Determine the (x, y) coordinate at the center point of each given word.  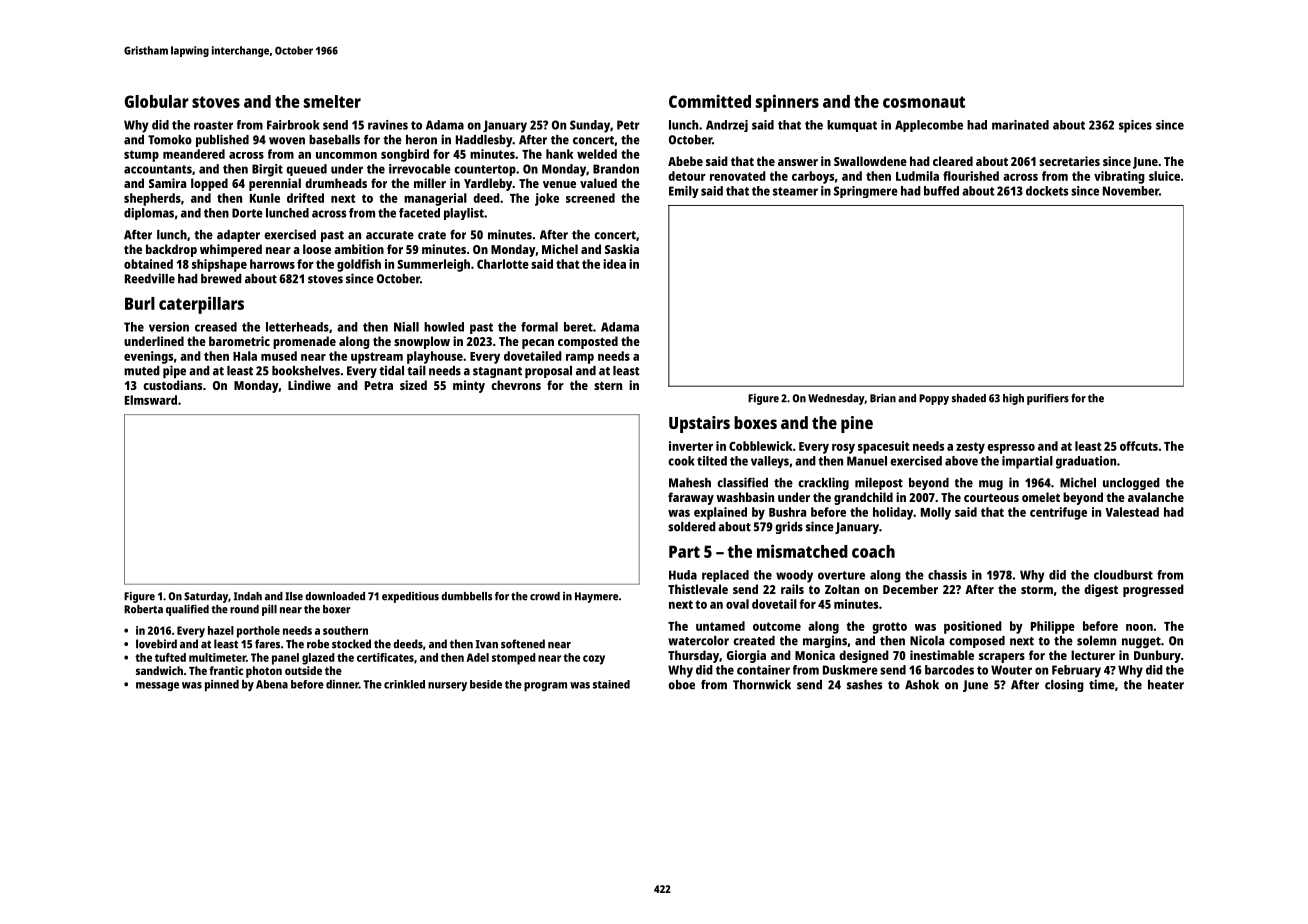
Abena (272, 684)
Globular (157, 101)
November (1131, 191)
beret (578, 327)
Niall (406, 327)
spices (1135, 126)
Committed (710, 101)
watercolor (698, 641)
